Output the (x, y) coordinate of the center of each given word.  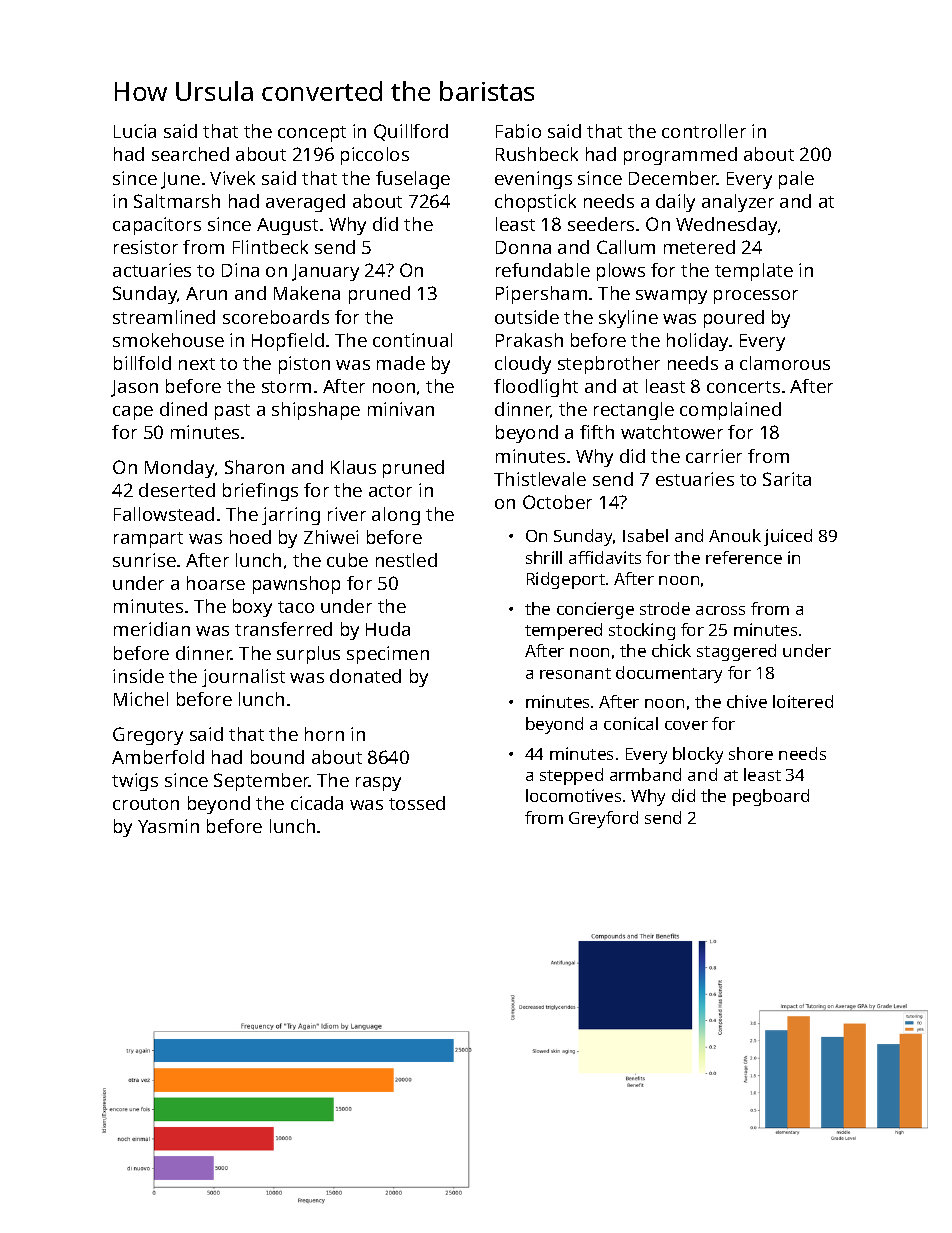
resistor (146, 247)
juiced (788, 537)
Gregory (148, 736)
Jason (134, 388)
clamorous (785, 363)
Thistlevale (540, 479)
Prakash (529, 340)
